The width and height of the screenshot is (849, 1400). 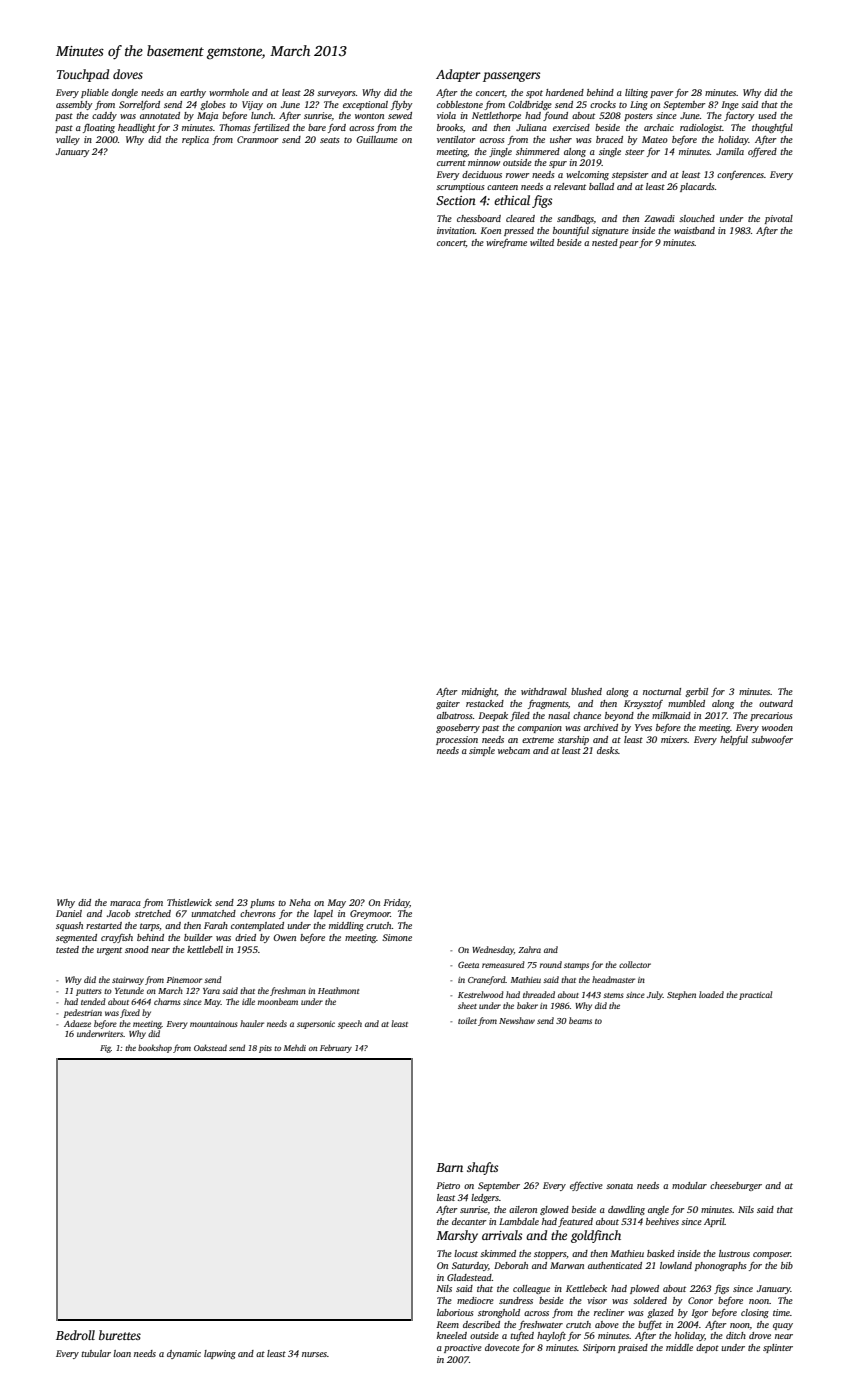 What do you see at coordinates (479, 218) in the screenshot?
I see `chessboard` at bounding box center [479, 218].
